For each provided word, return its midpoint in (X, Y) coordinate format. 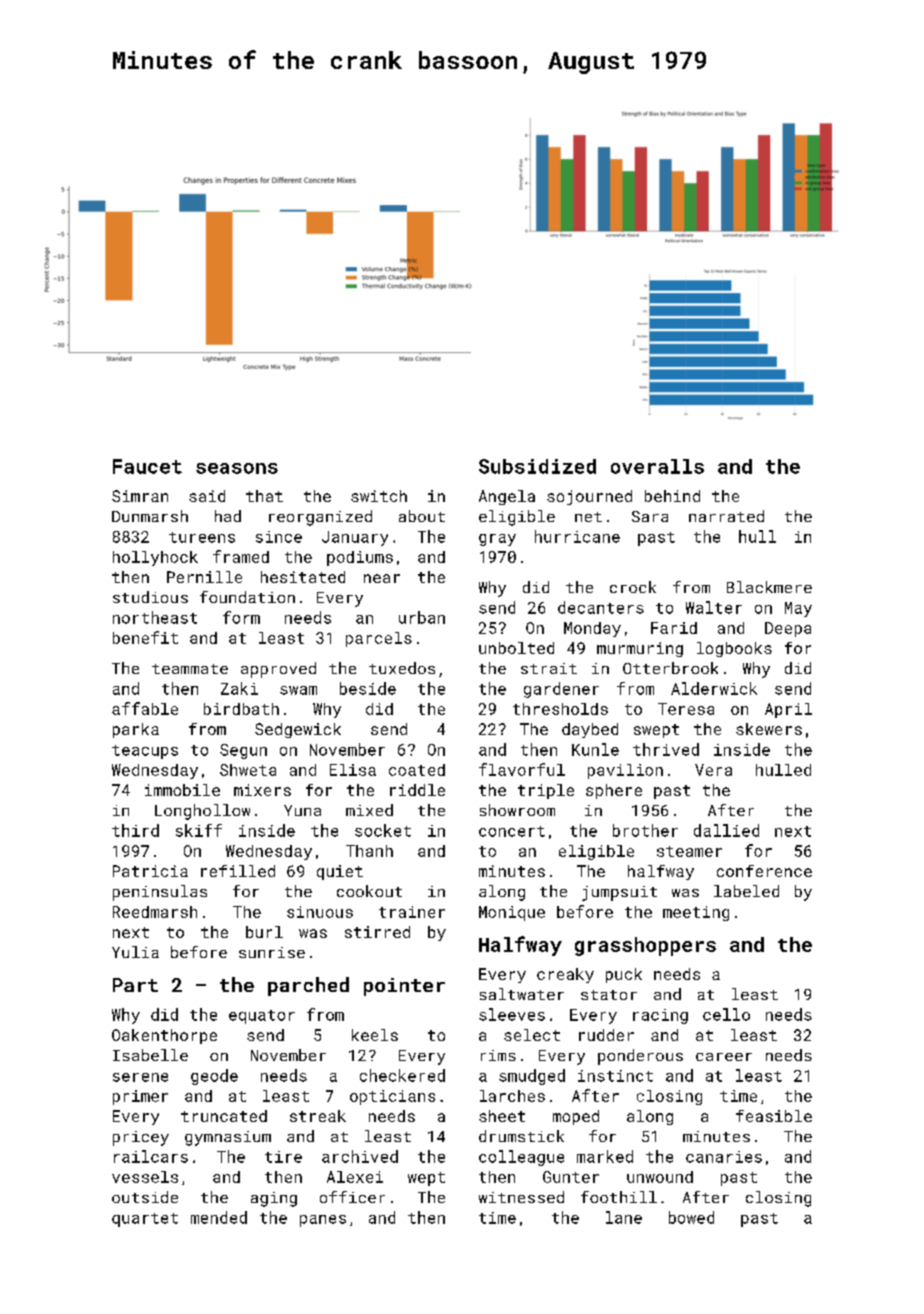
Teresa (686, 709)
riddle (417, 790)
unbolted (516, 648)
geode (214, 1077)
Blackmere (769, 587)
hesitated (303, 577)
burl (264, 932)
